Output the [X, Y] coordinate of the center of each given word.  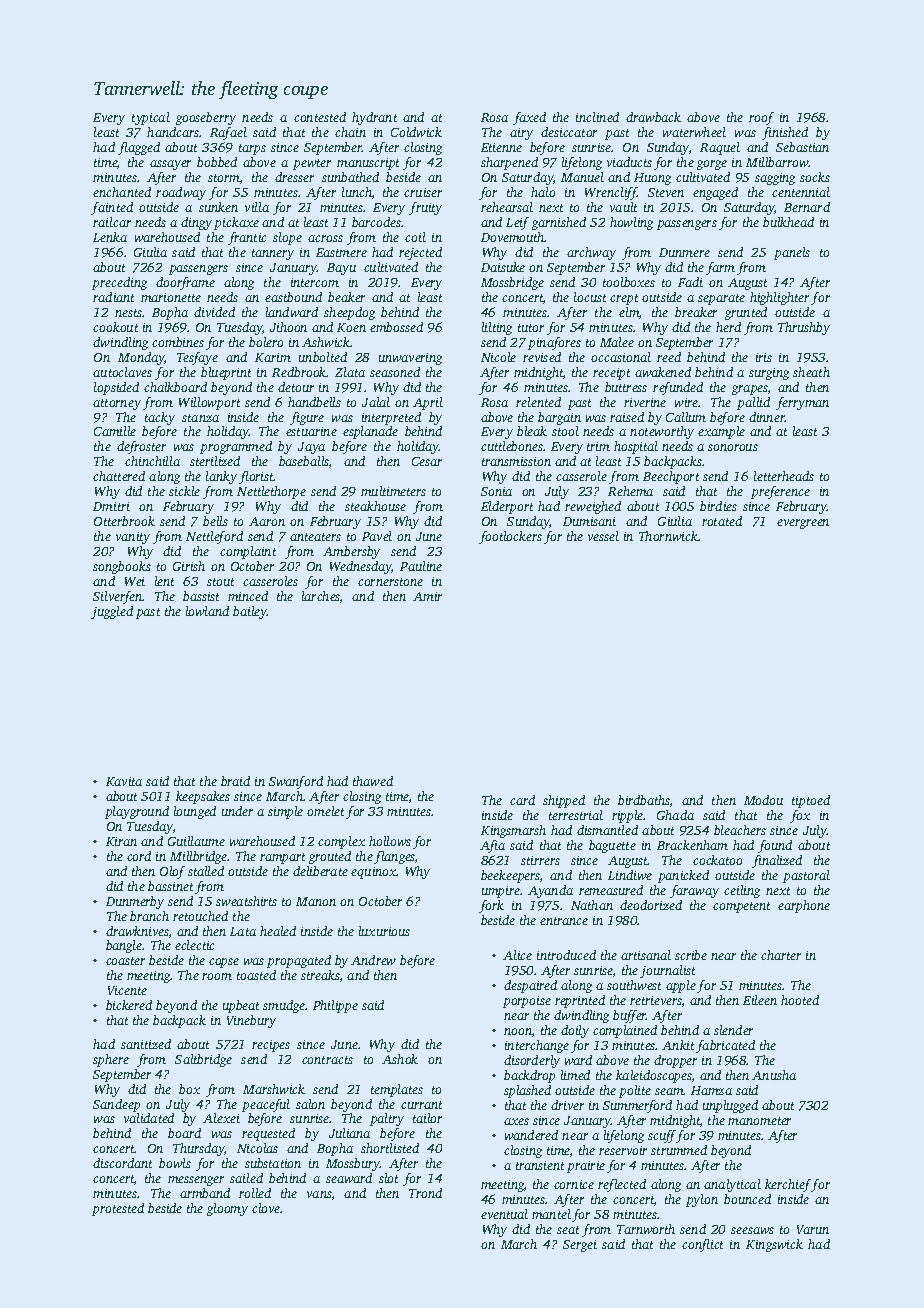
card [522, 800]
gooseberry [206, 118]
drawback [653, 117]
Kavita [124, 781]
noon [518, 1031]
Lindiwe [630, 875]
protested [118, 1209]
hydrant [374, 118]
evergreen [803, 524]
